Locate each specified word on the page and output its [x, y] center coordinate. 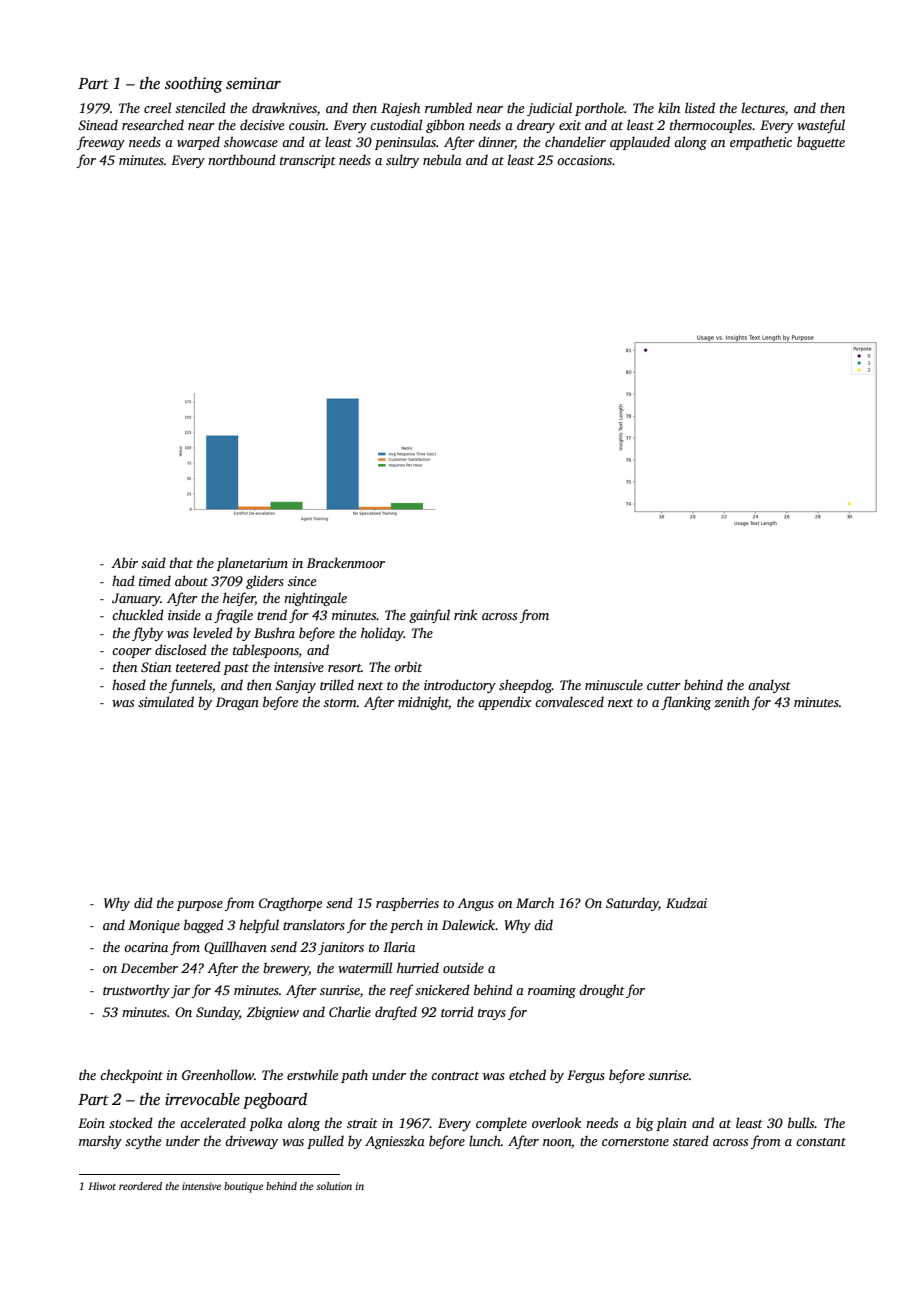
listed [700, 107]
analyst [769, 686]
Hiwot [102, 1186]
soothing [194, 85]
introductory [460, 686]
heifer [239, 599]
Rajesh [400, 109]
